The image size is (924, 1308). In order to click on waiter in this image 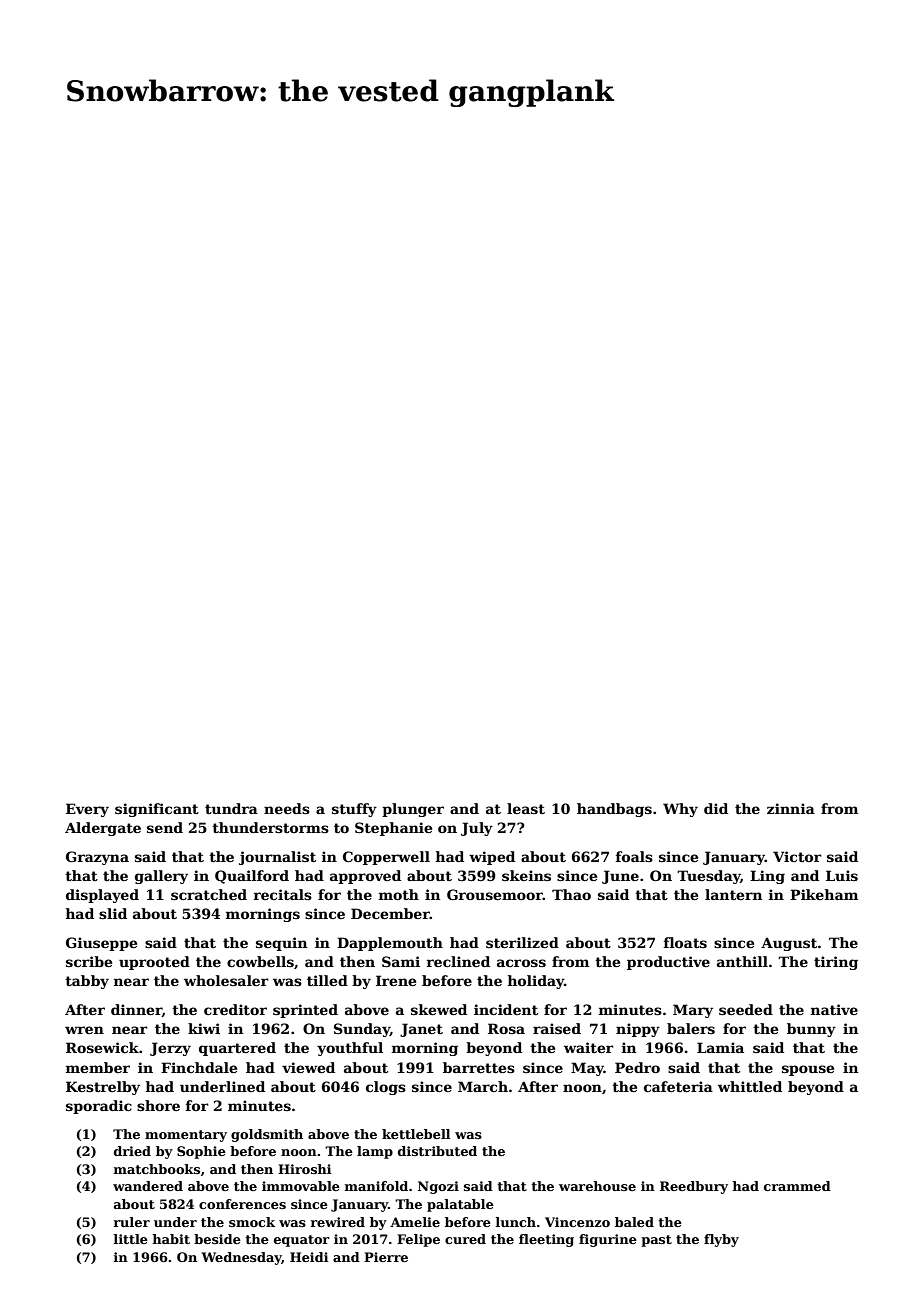, I will do `click(589, 1047)`.
